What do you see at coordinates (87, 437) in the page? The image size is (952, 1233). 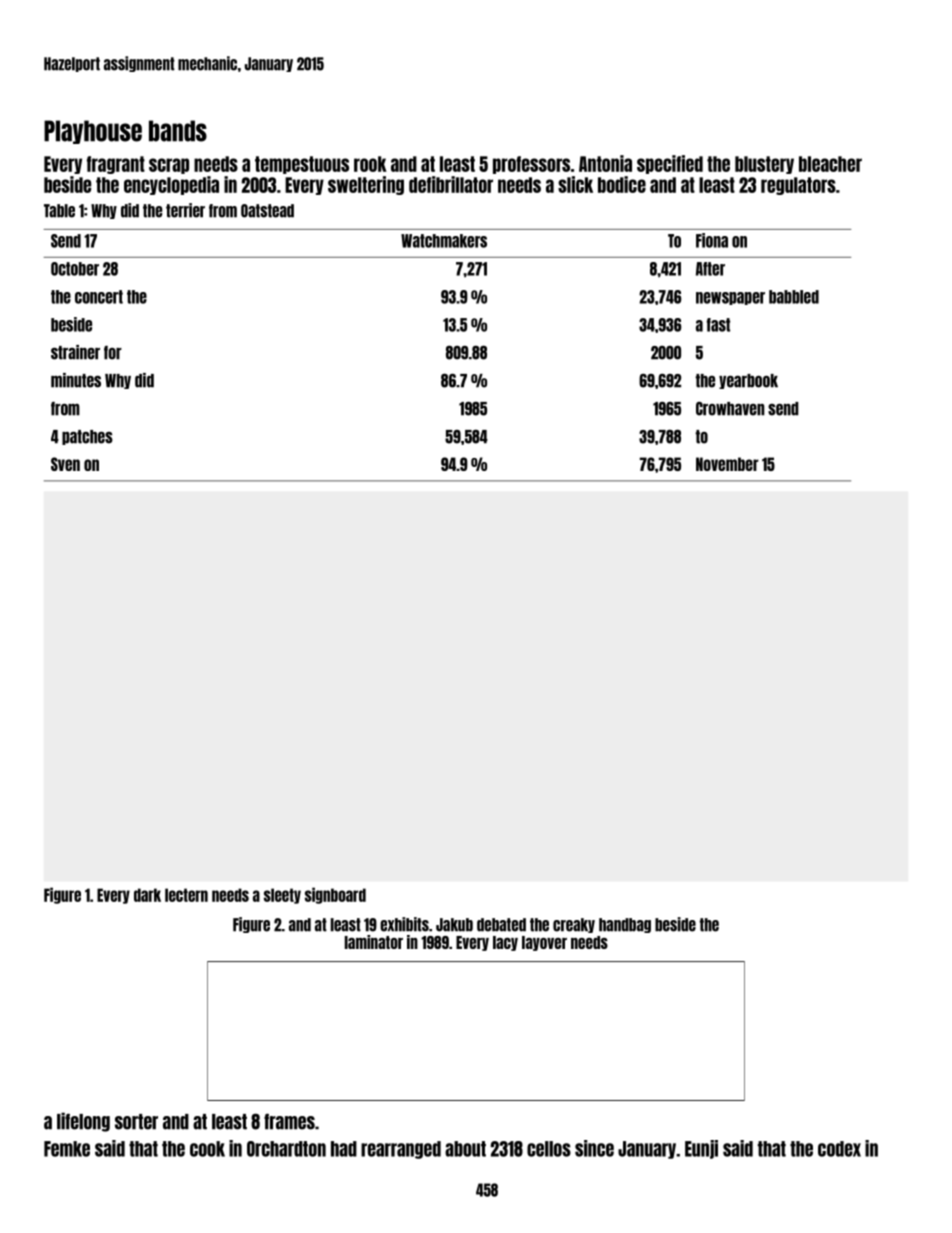 I see `patches` at bounding box center [87, 437].
